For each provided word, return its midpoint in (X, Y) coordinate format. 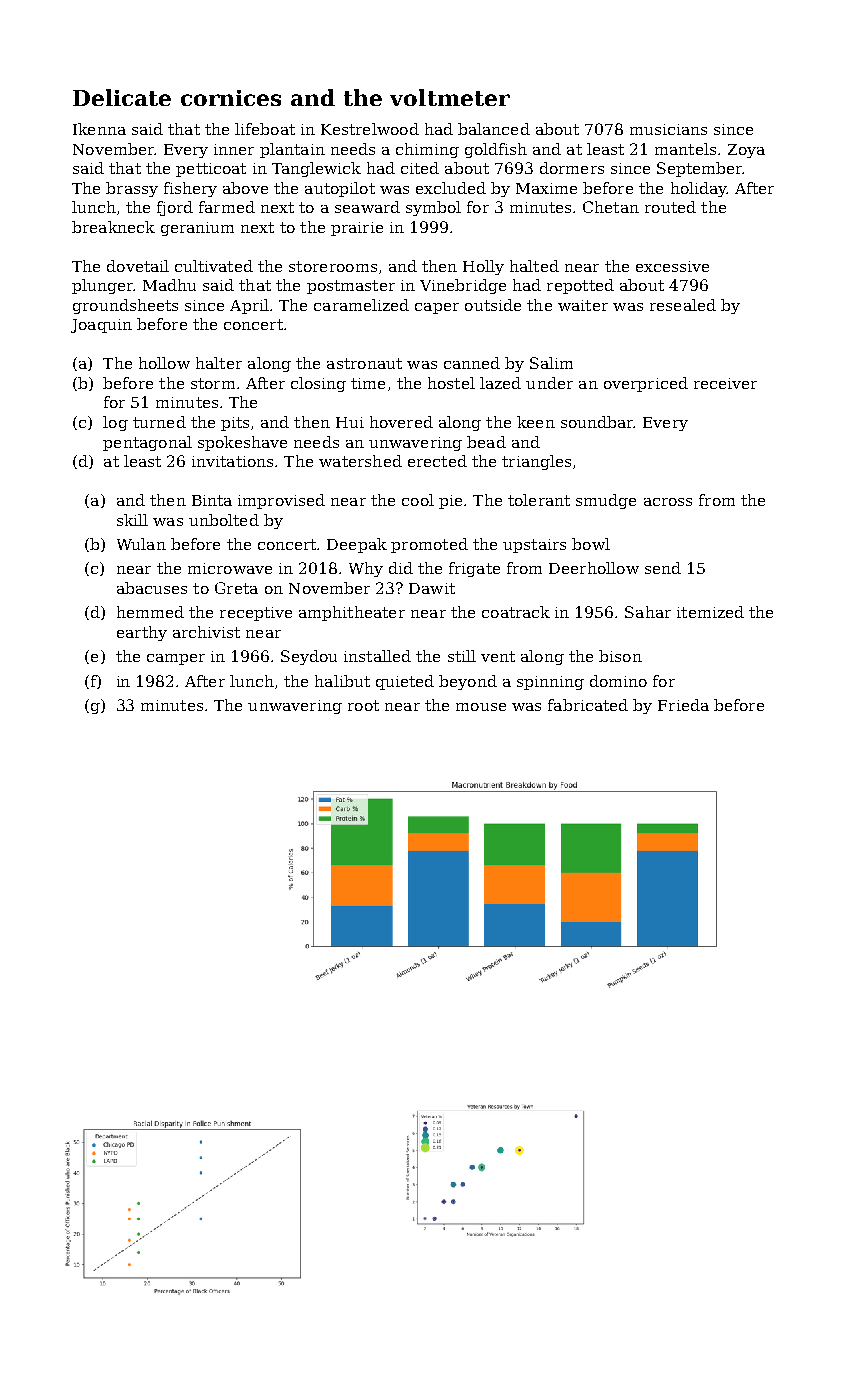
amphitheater (352, 613)
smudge (606, 501)
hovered (401, 422)
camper (176, 659)
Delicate (122, 97)
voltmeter (450, 97)
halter (219, 363)
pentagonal (147, 443)
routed (670, 207)
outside (493, 305)
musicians (668, 129)
